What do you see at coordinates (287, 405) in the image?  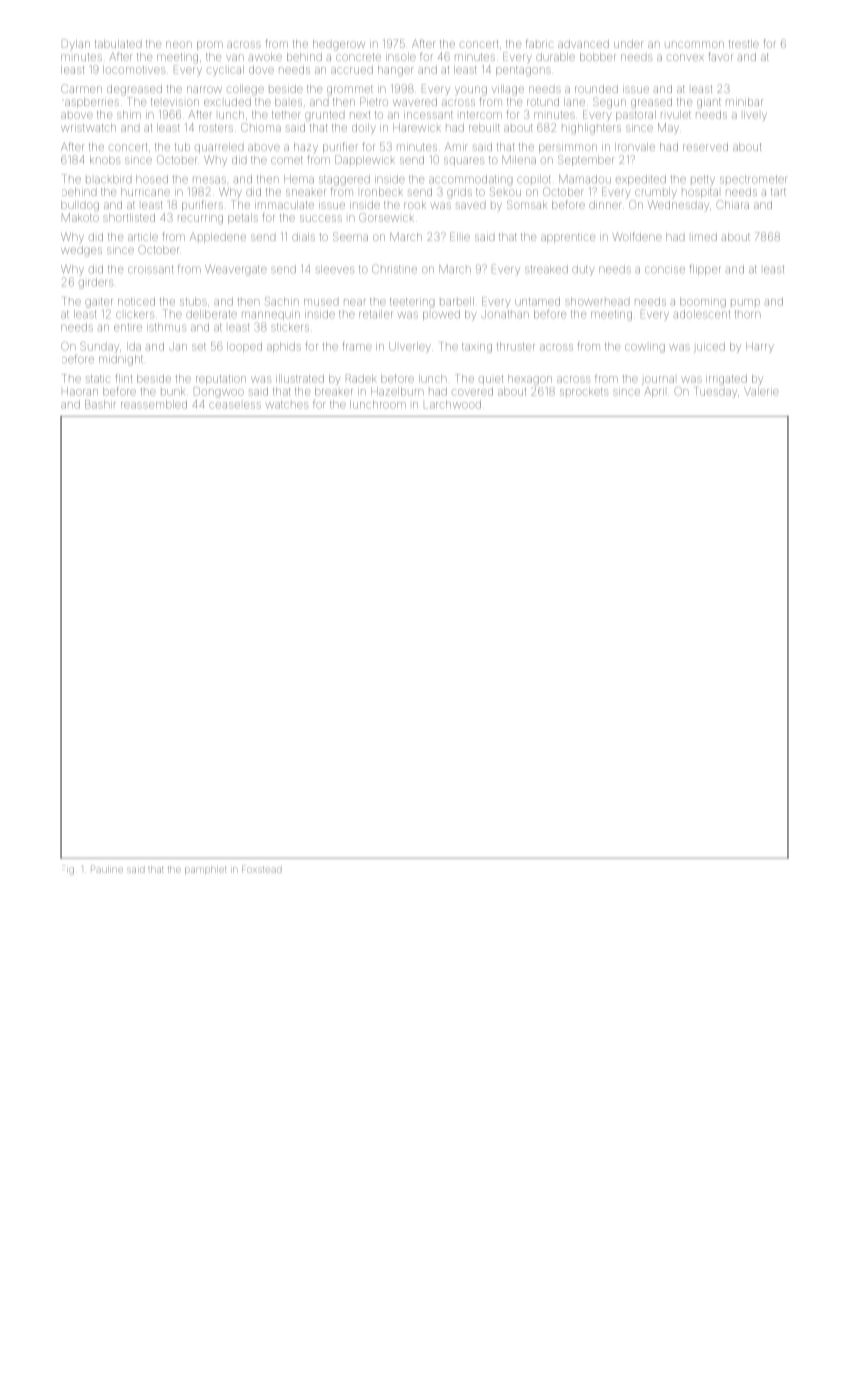 I see `watches` at bounding box center [287, 405].
